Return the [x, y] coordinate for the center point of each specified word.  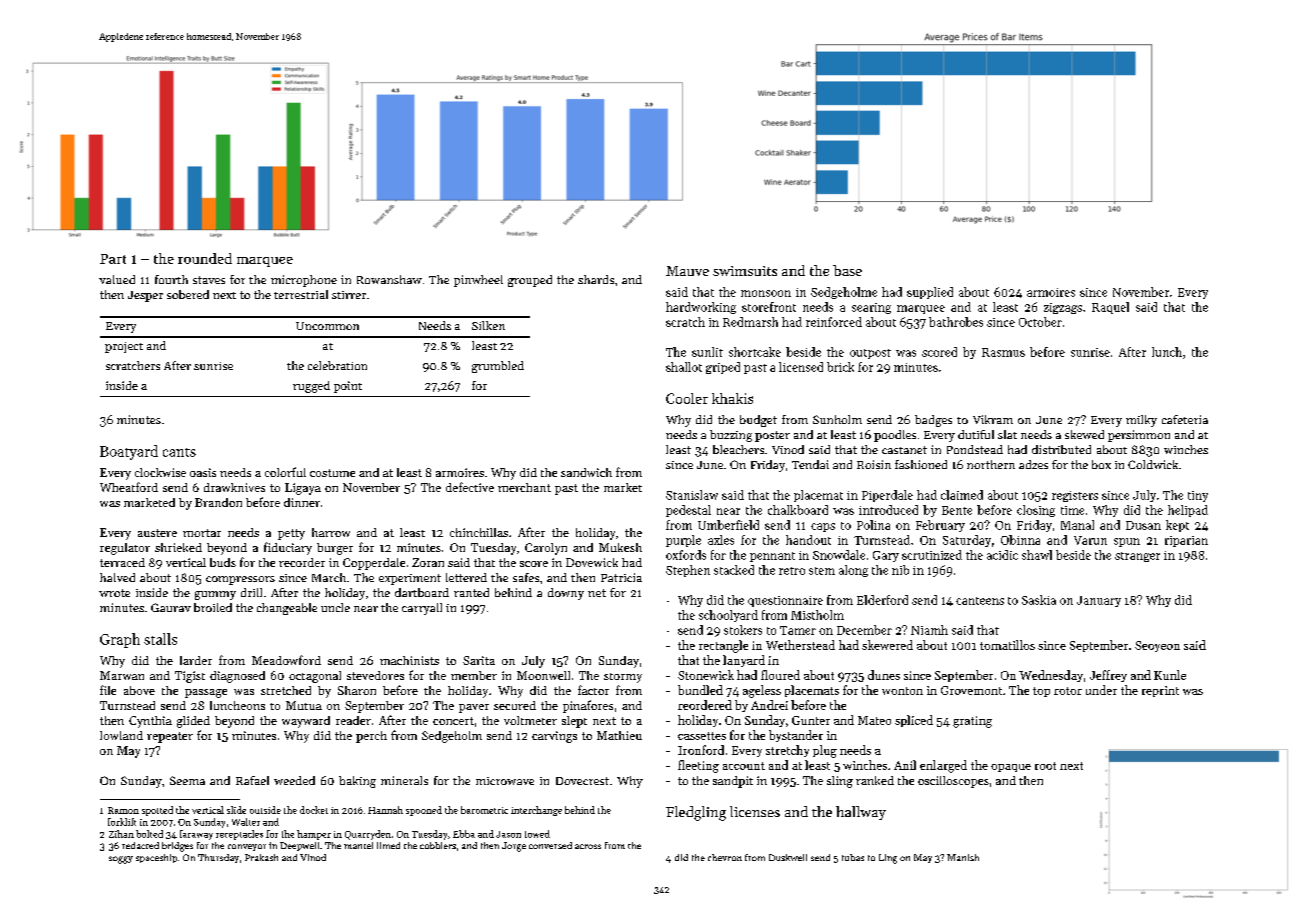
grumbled [498, 367]
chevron [725, 857]
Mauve [687, 271]
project [124, 347]
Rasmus [1003, 352]
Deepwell [299, 846]
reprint [1160, 691]
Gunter [811, 720]
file [108, 690]
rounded [205, 258]
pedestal [688, 511]
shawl [1037, 555]
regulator [125, 549]
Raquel [1110, 308]
